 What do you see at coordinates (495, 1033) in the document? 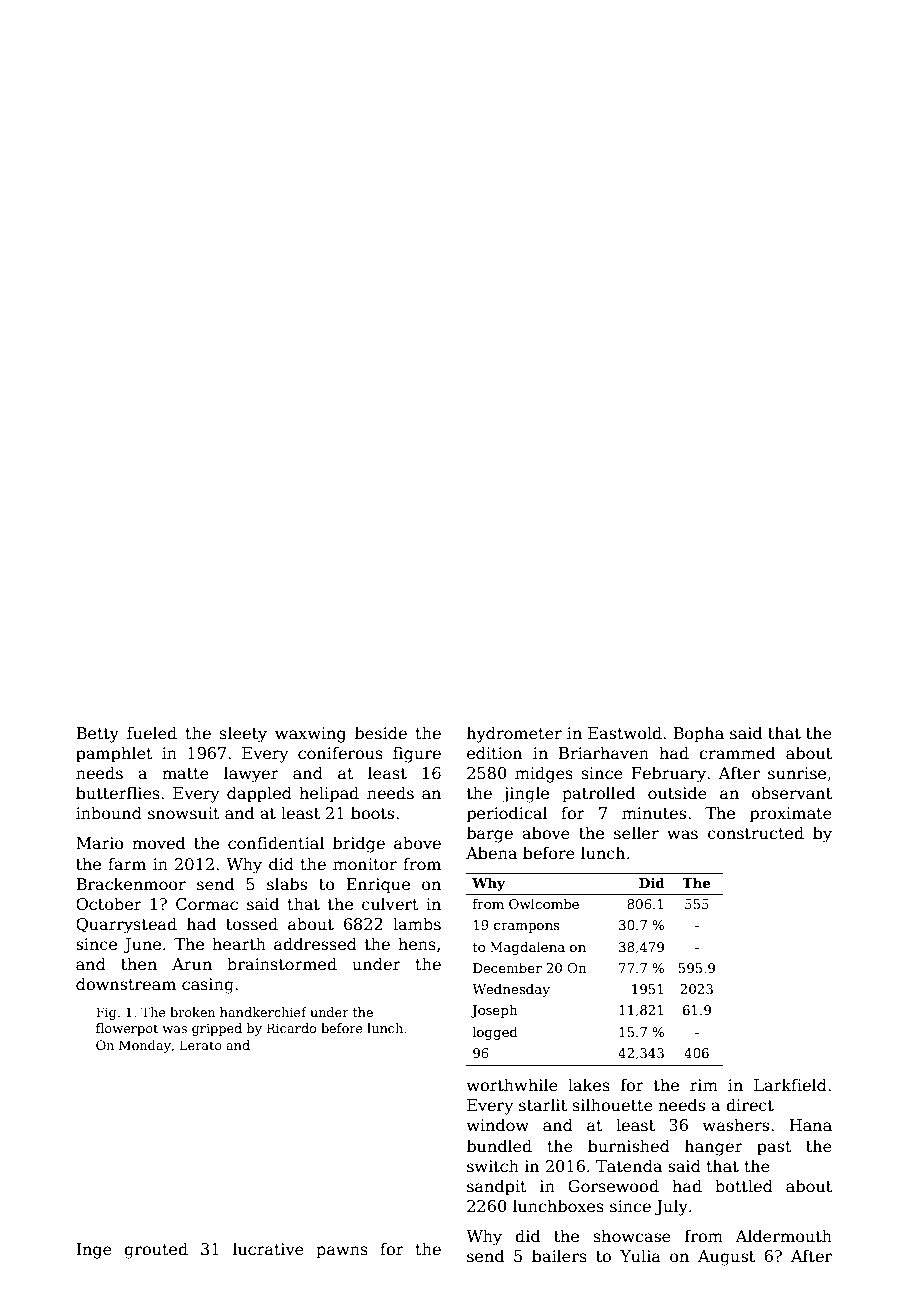
I see `logged` at bounding box center [495, 1033].
